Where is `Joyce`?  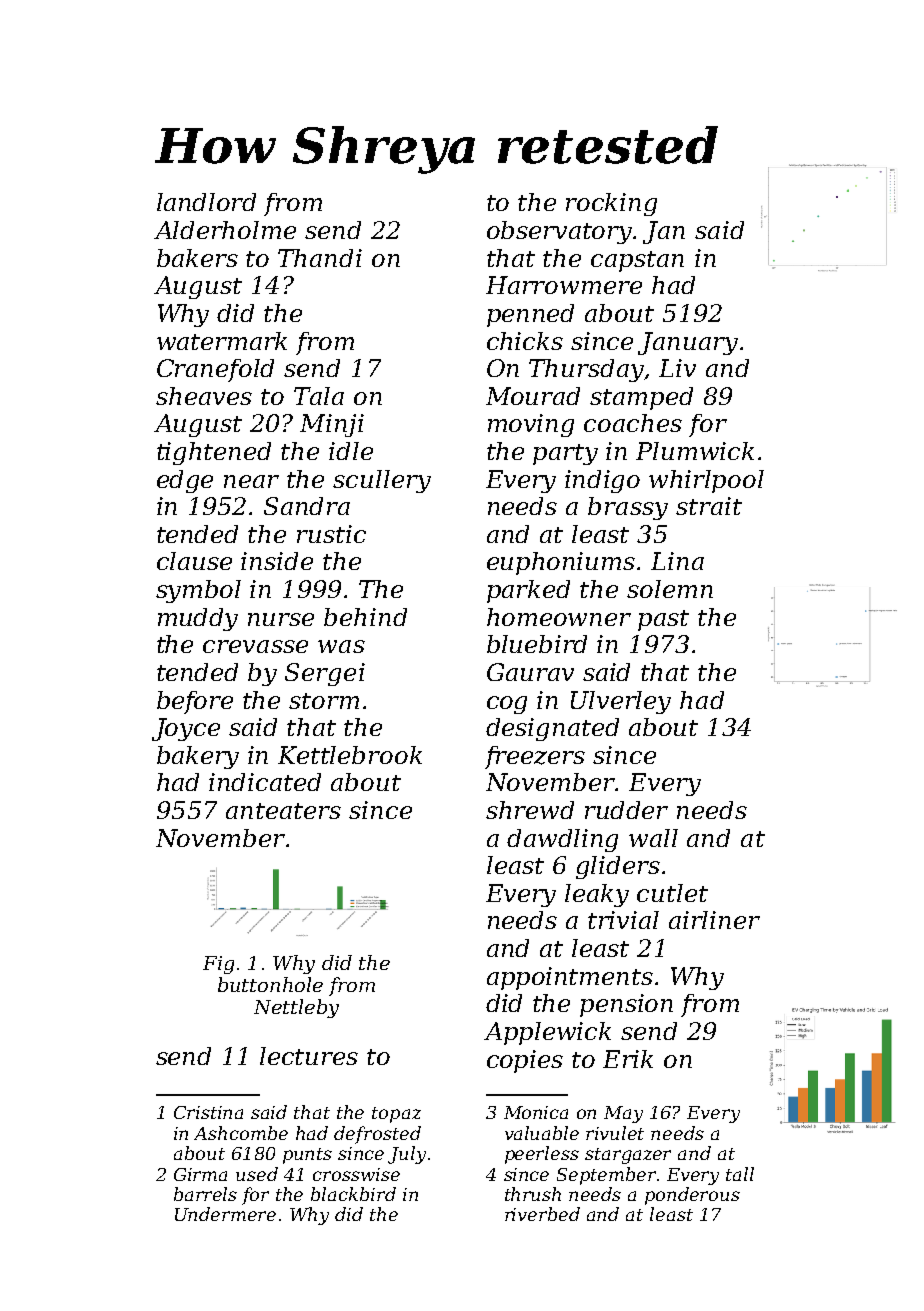 Joyce is located at coordinates (186, 729).
